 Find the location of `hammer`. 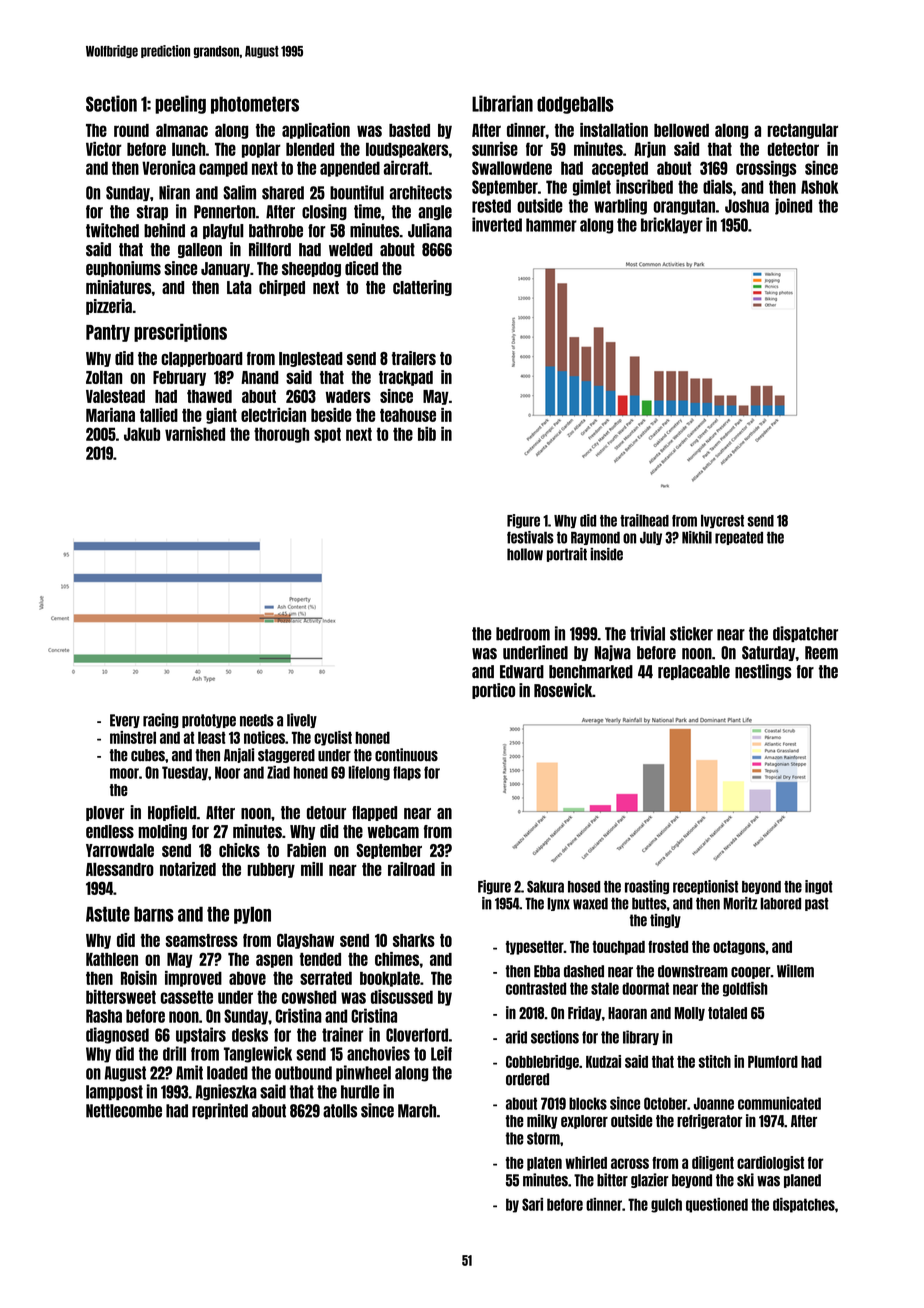

hammer is located at coordinates (551, 225).
